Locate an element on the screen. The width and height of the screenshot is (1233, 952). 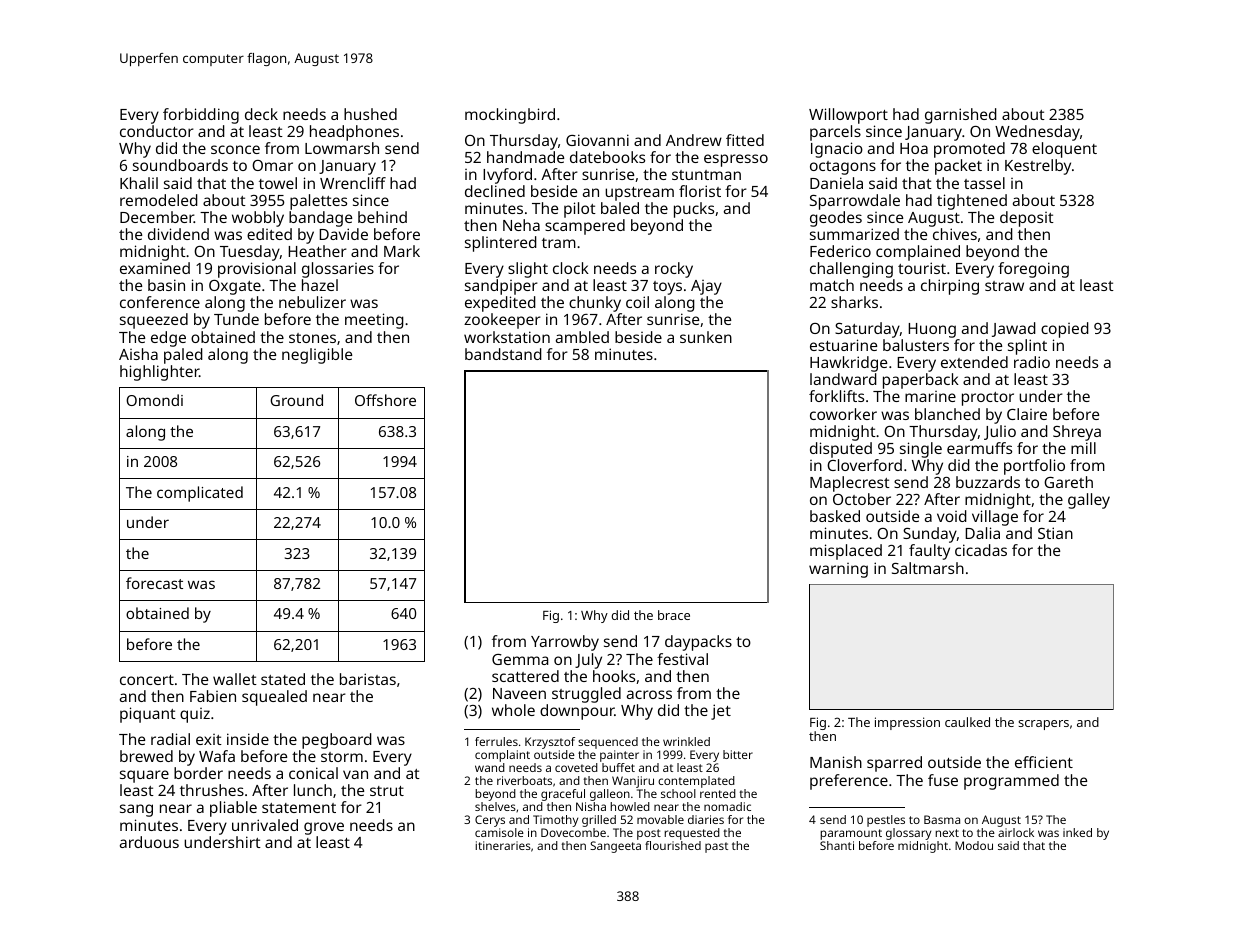
brewed is located at coordinates (146, 756).
